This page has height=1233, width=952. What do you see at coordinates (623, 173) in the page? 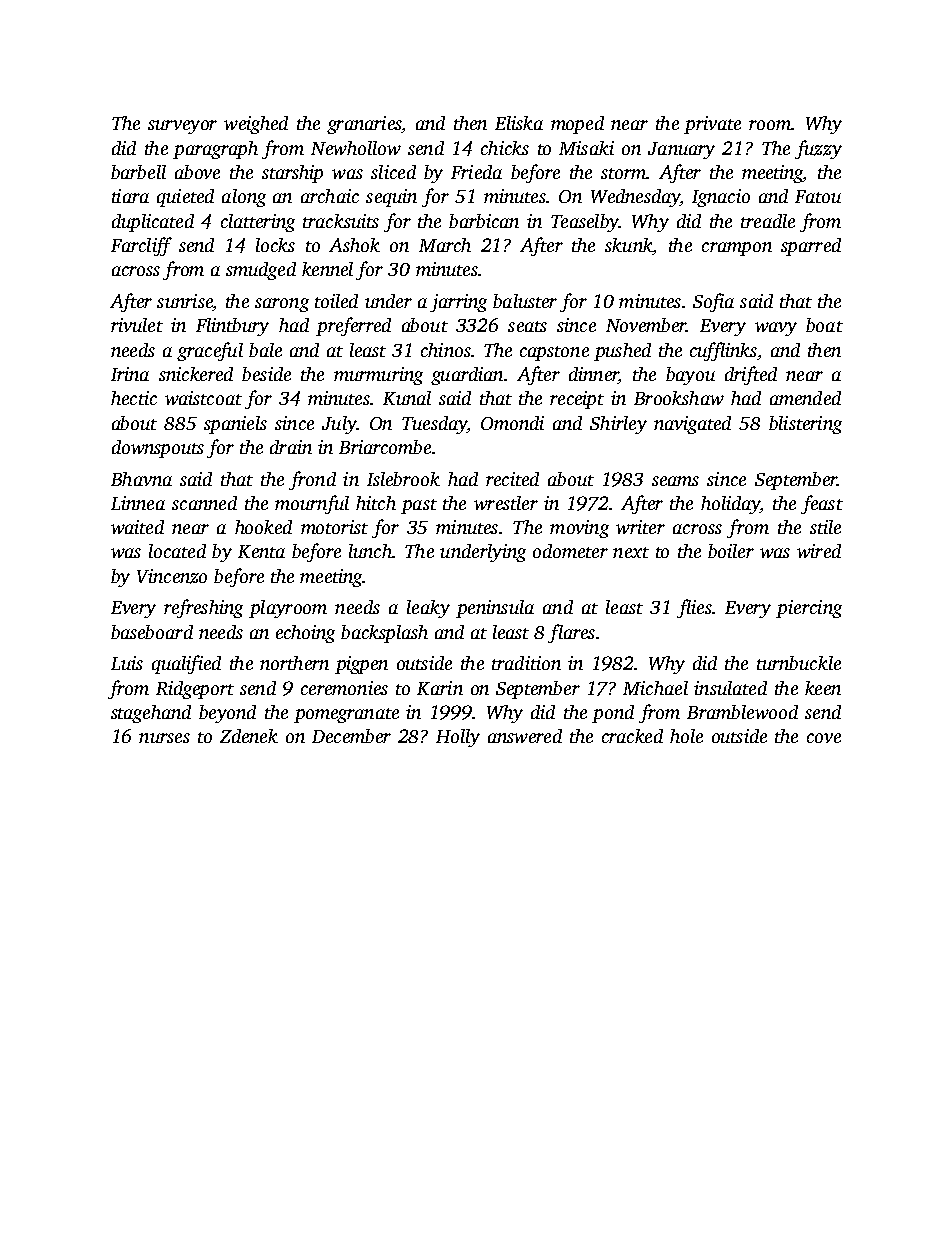
I see `storm` at bounding box center [623, 173].
